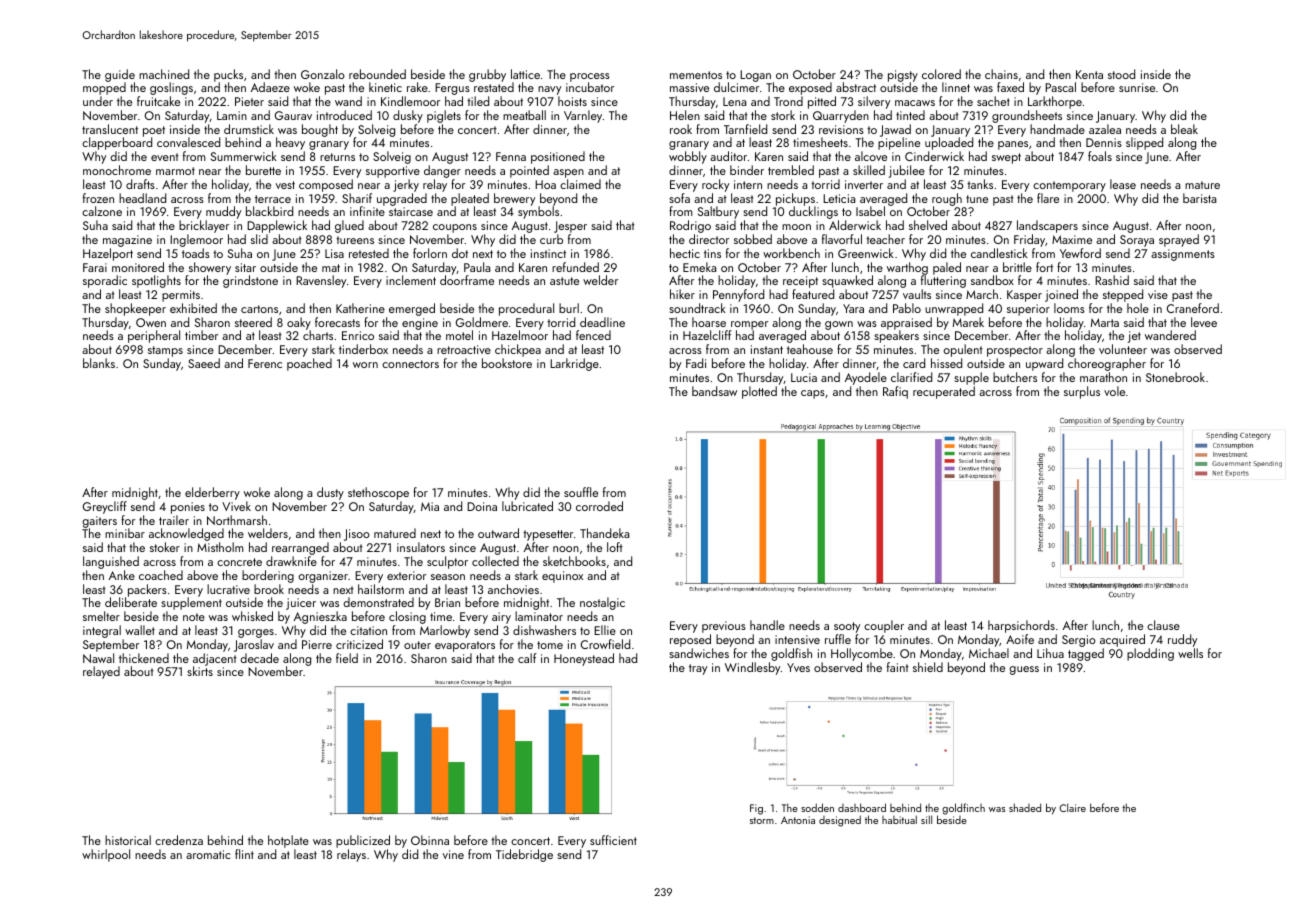 Image resolution: width=1308 pixels, height=924 pixels. What do you see at coordinates (1021, 626) in the screenshot?
I see `harpsichords` at bounding box center [1021, 626].
